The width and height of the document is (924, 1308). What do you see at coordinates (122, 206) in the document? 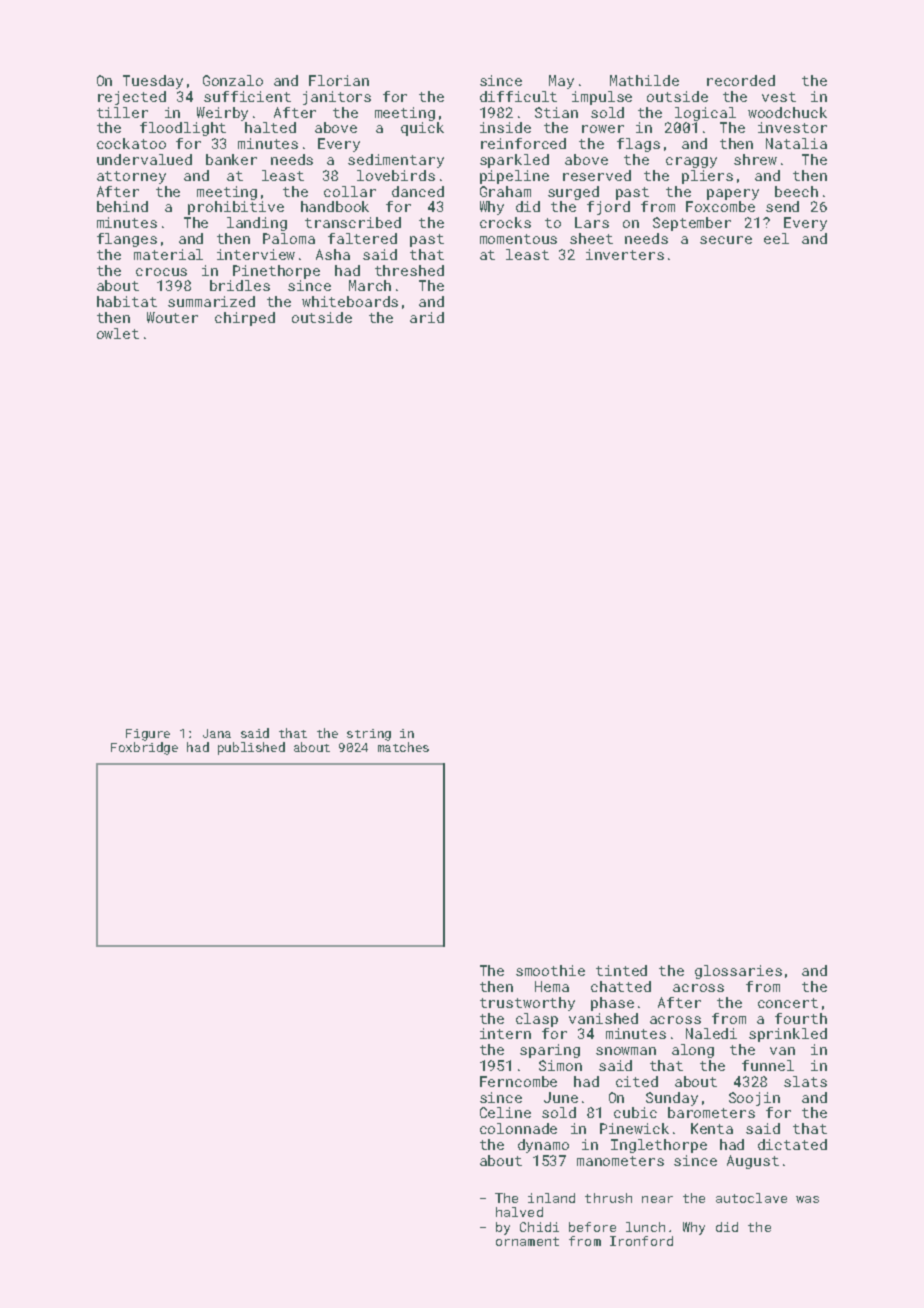
I see `behind` at bounding box center [122, 206].
